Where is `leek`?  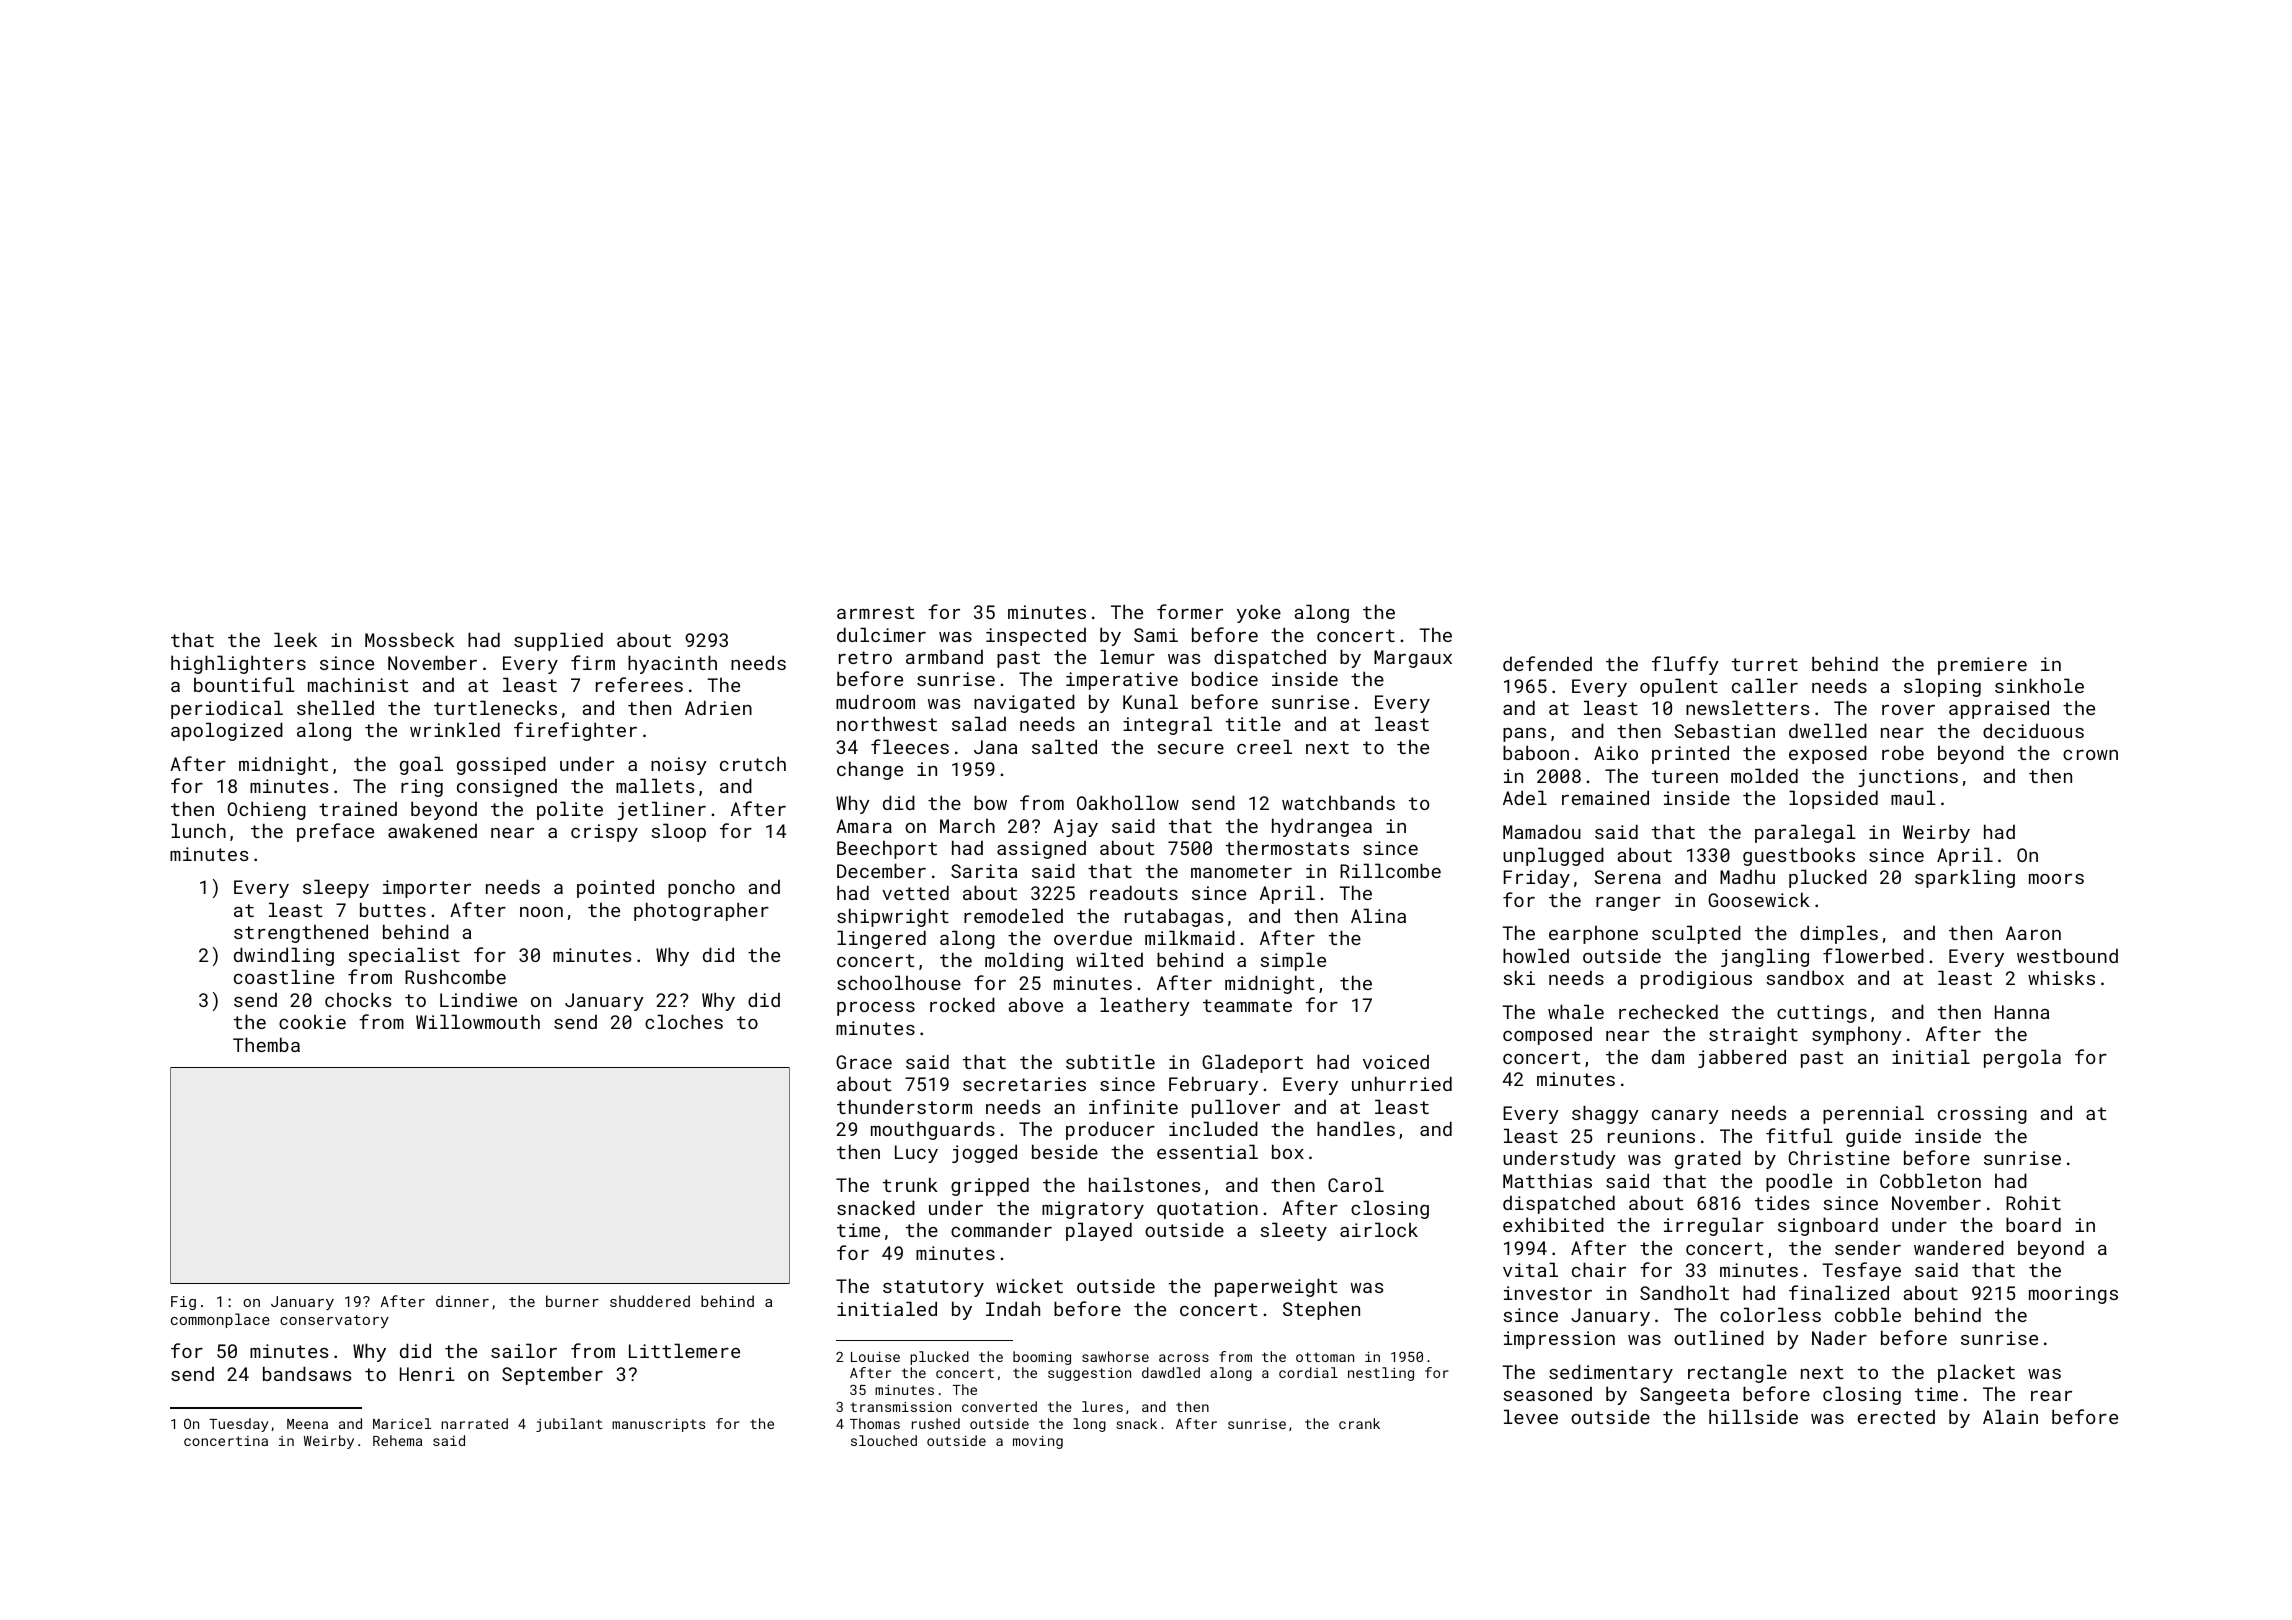
leek is located at coordinates (295, 639).
